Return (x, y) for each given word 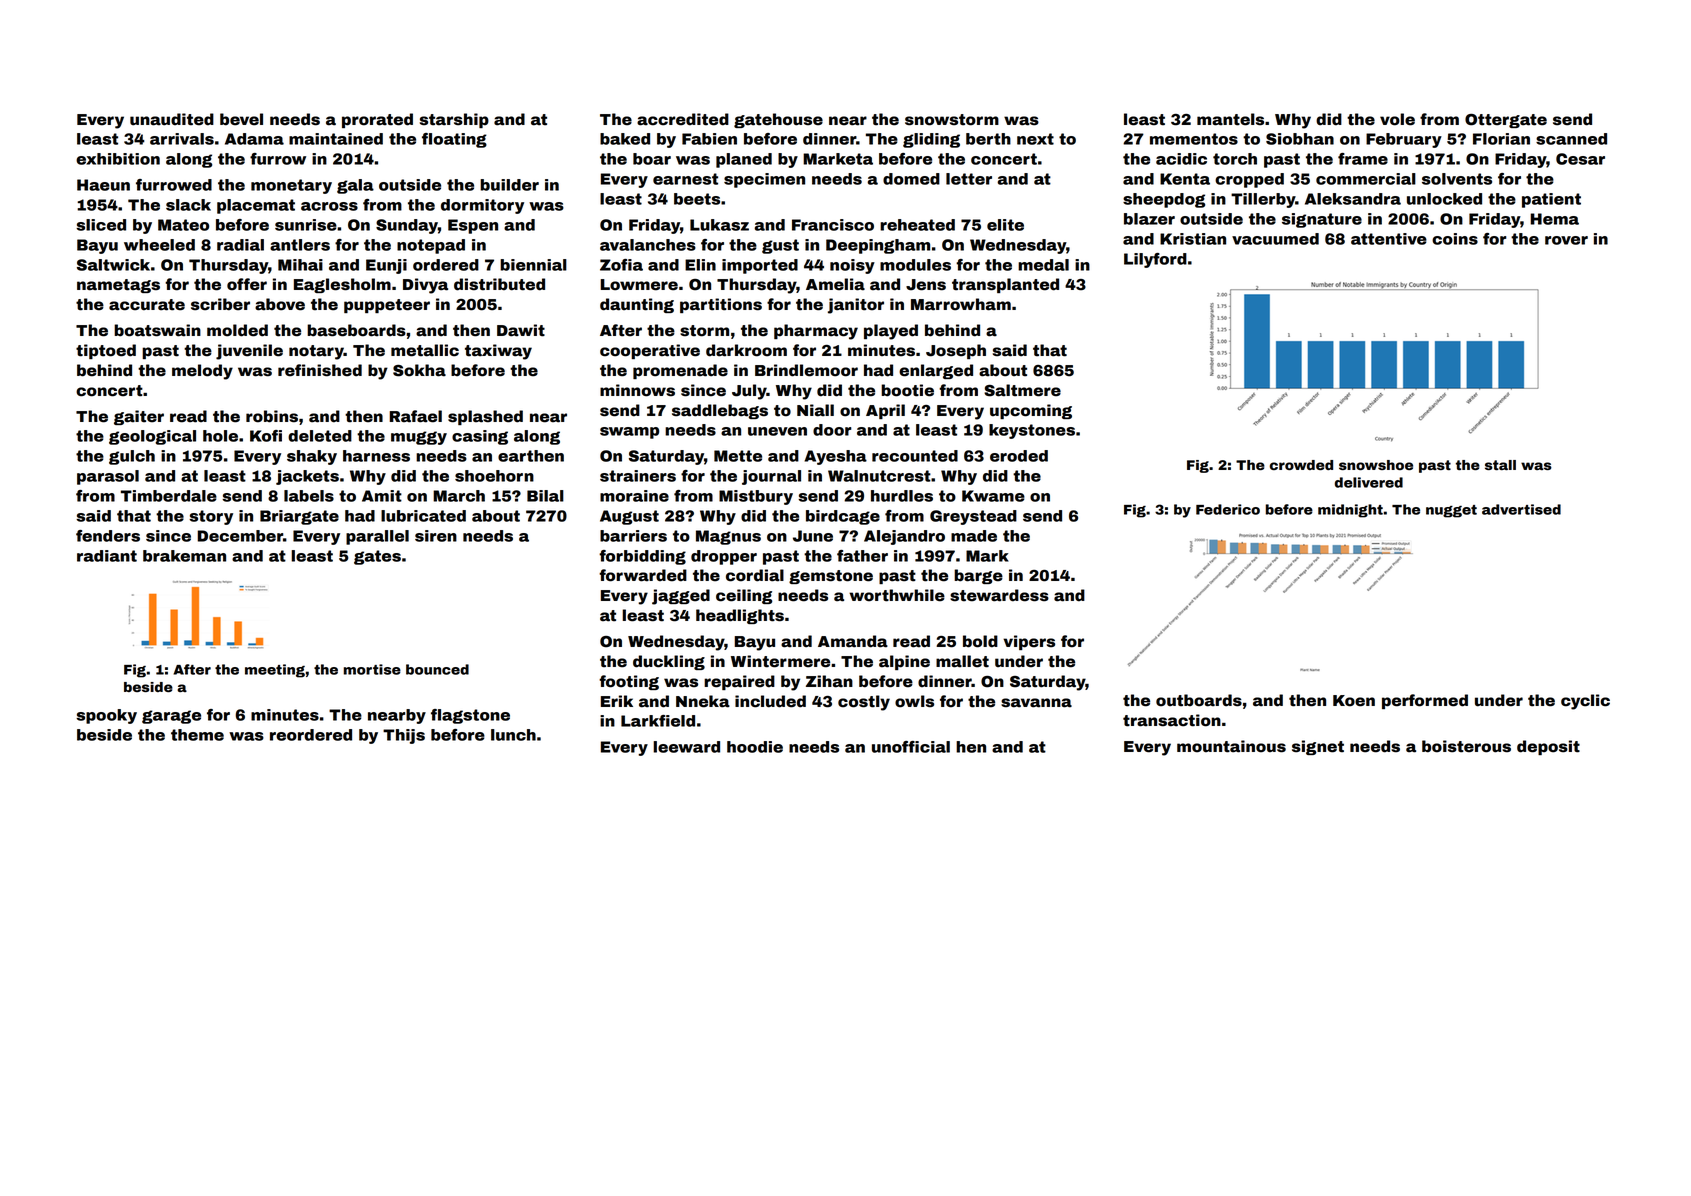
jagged (681, 597)
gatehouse (778, 120)
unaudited (172, 119)
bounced (437, 669)
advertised (1521, 509)
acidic (1181, 159)
